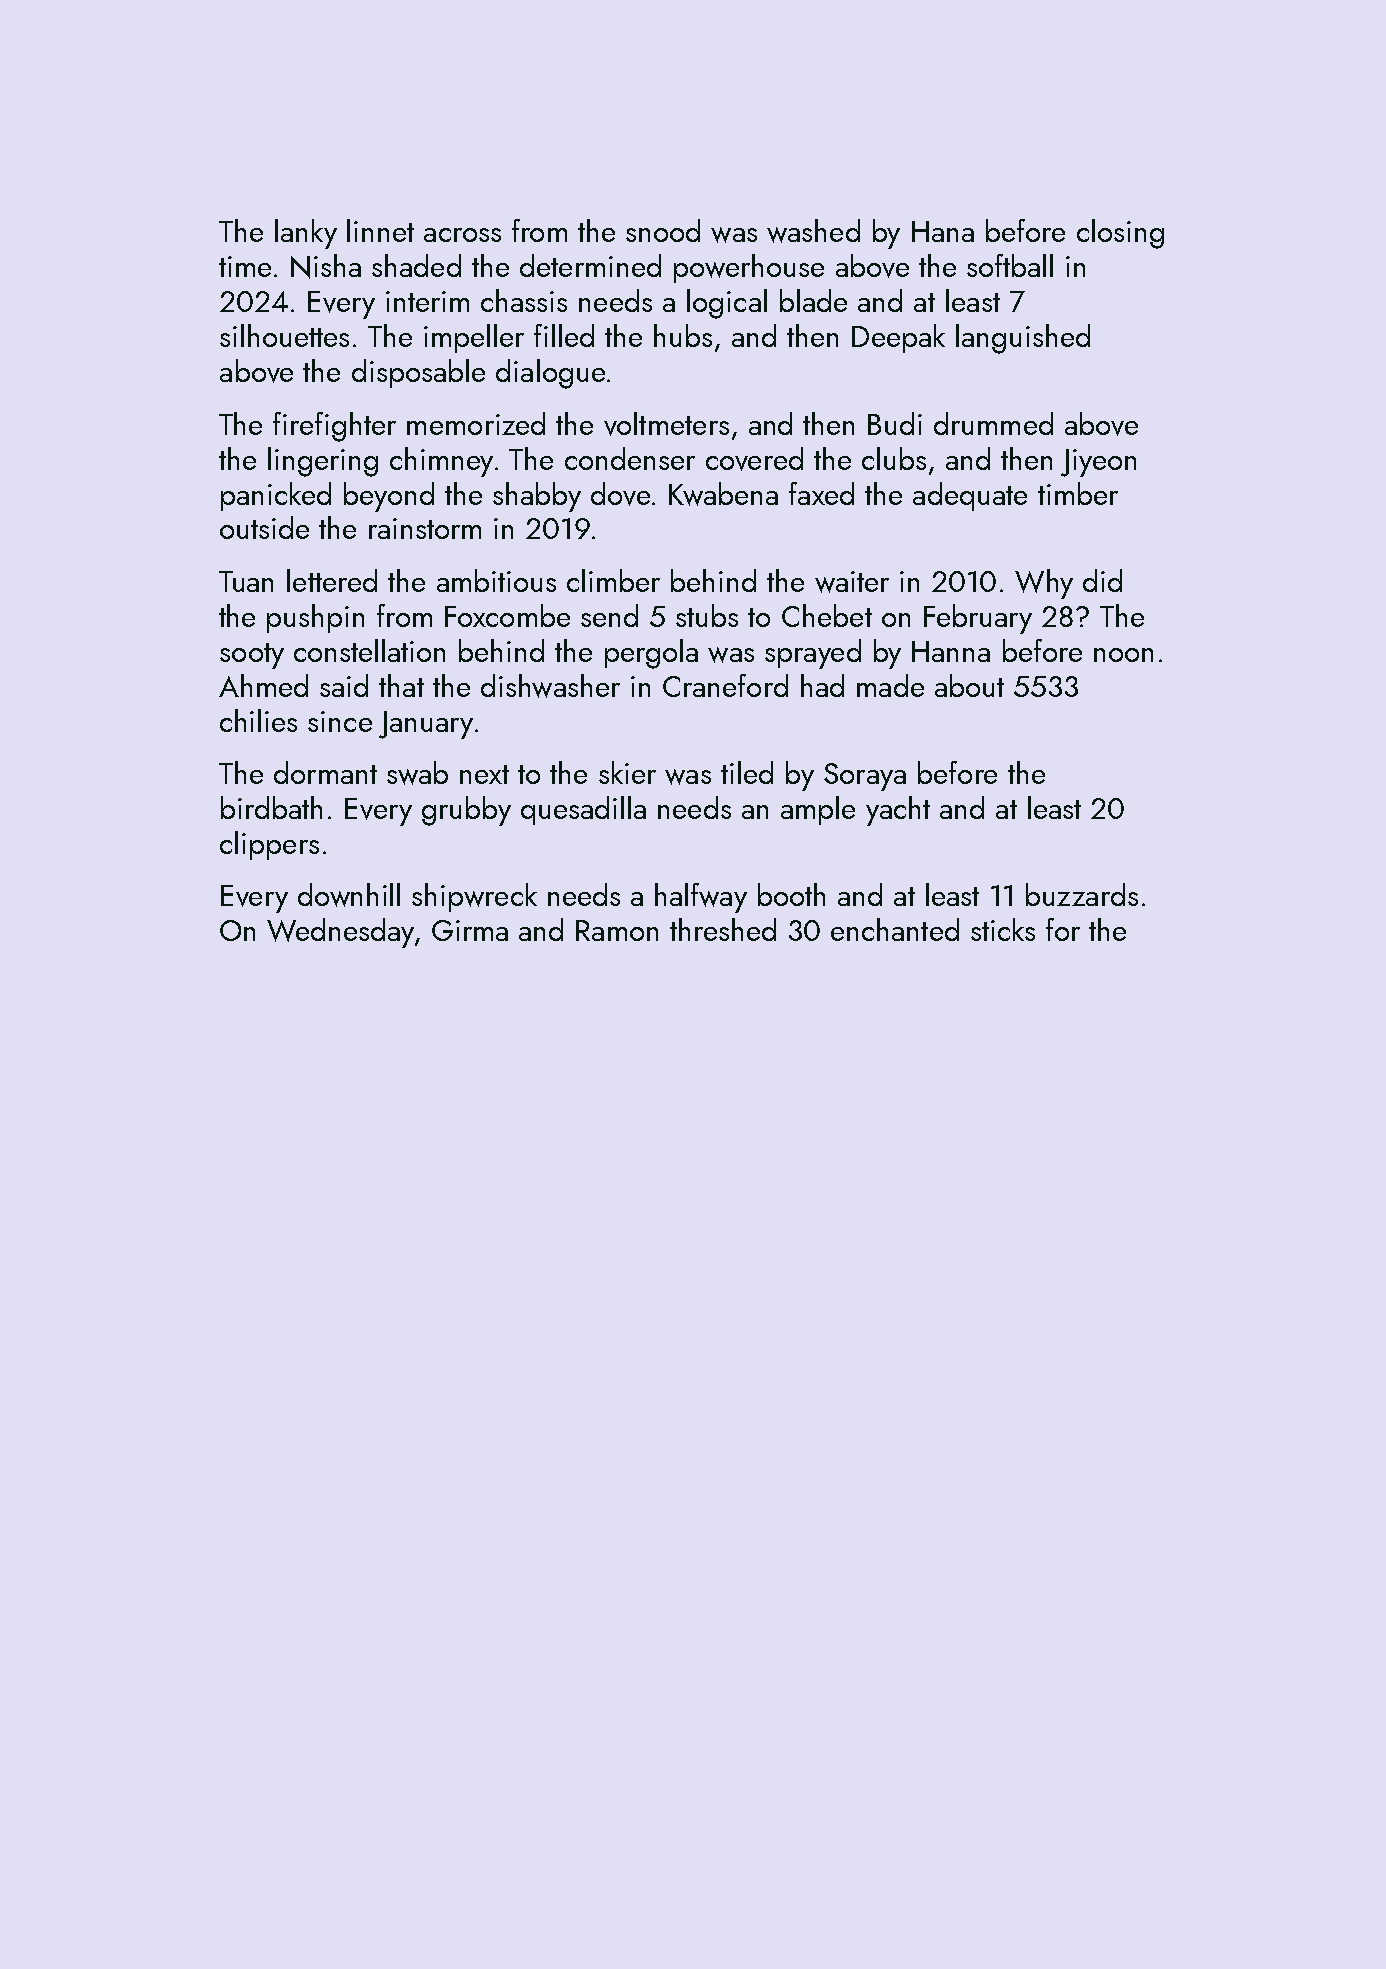 The width and height of the screenshot is (1386, 1969). I want to click on did, so click(1102, 580).
